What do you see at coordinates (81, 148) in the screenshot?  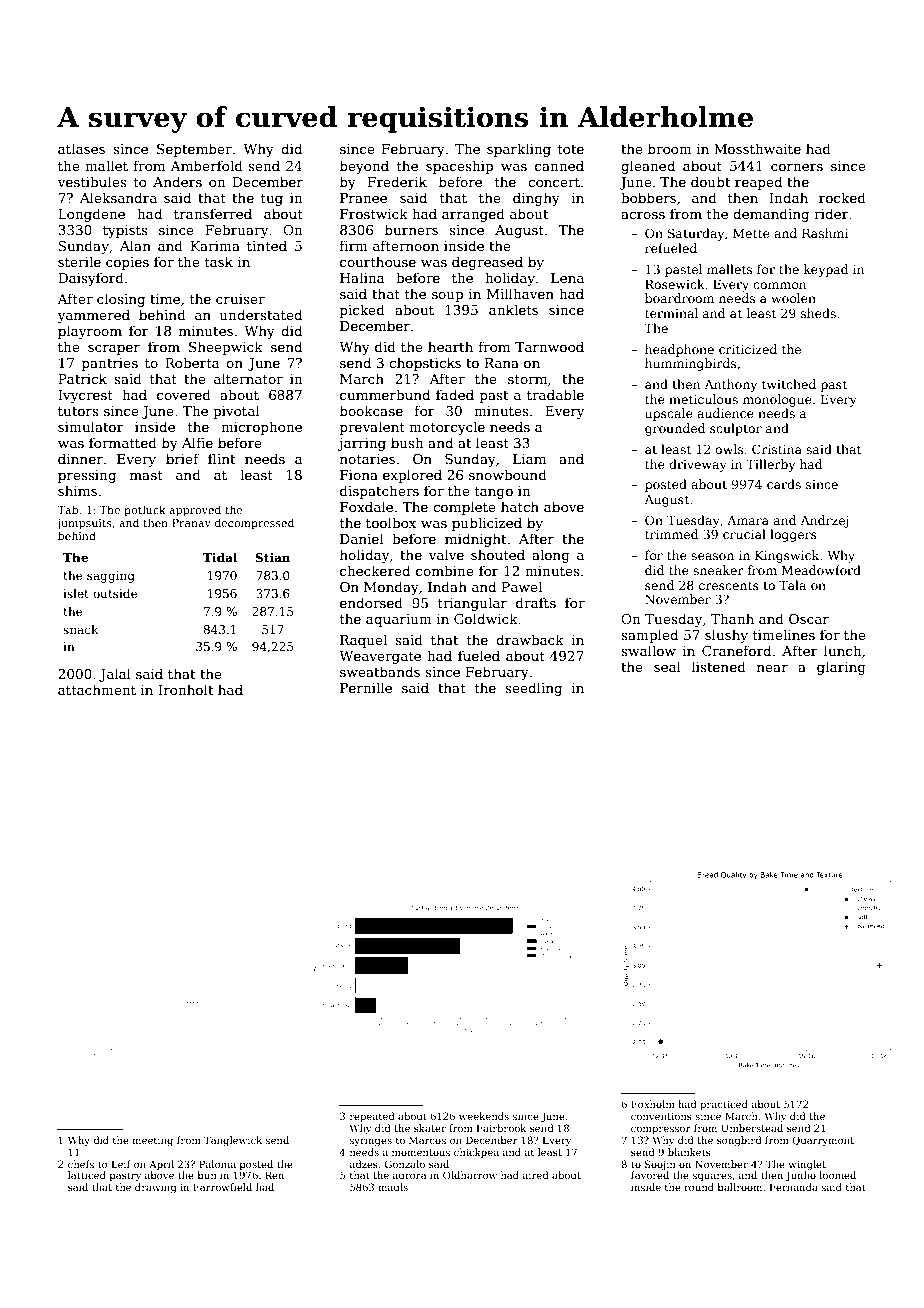 I see `atlases` at bounding box center [81, 148].
